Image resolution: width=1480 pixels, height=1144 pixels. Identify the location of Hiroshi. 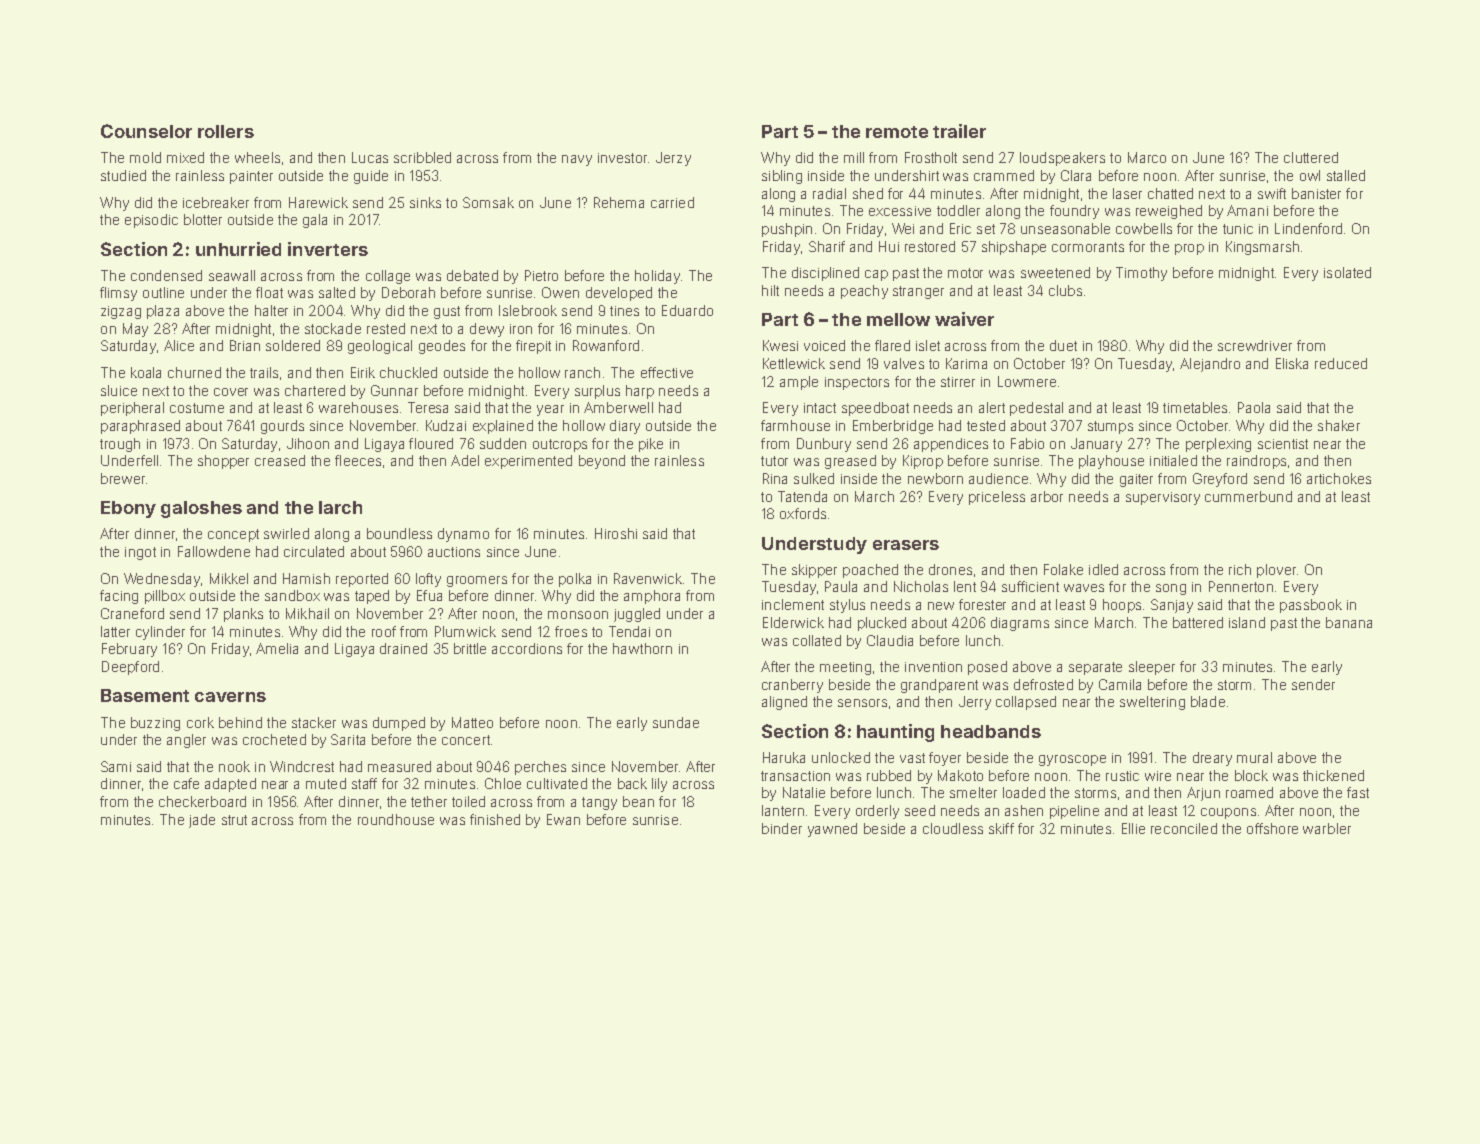
(616, 533).
